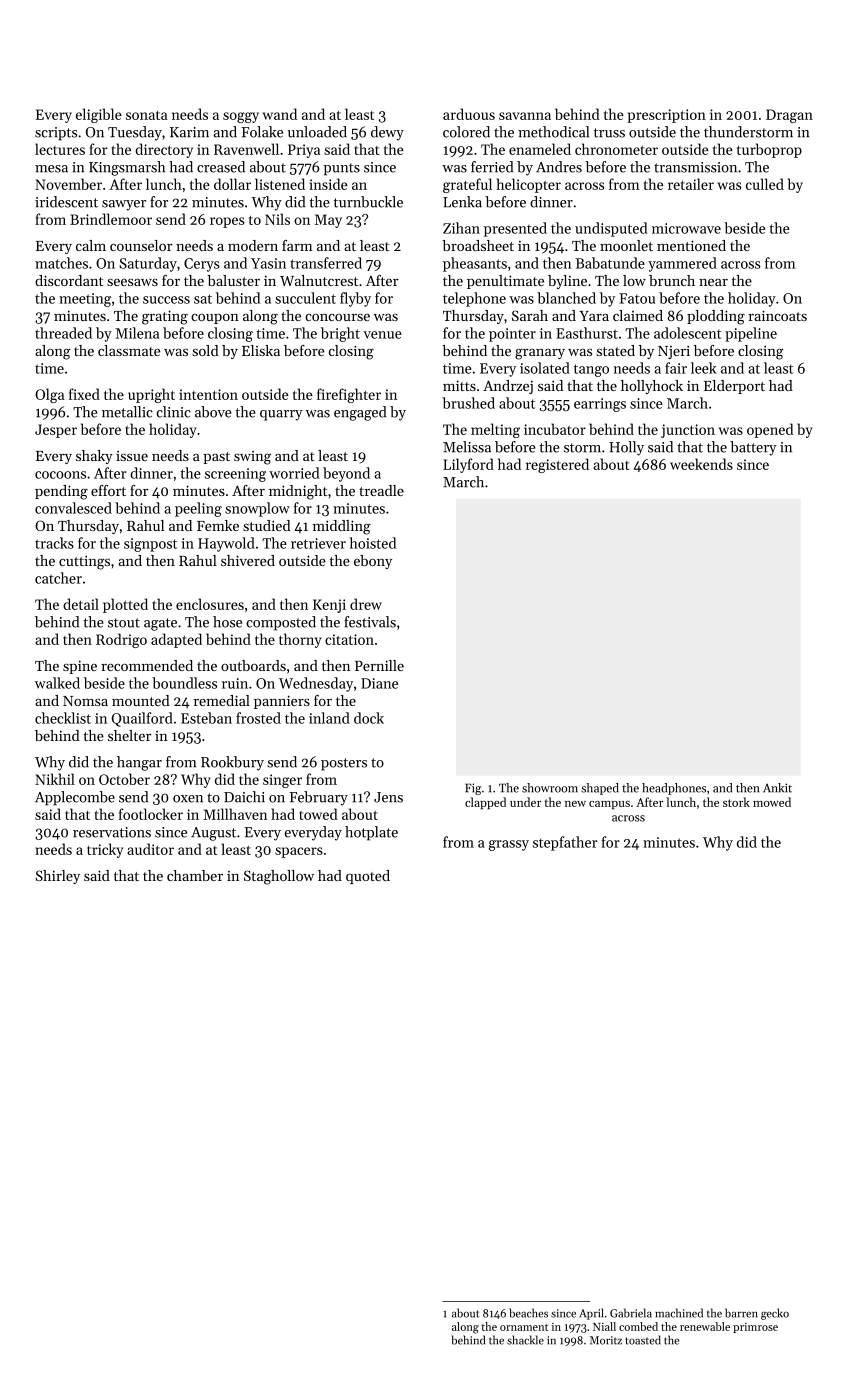 This page has width=849, height=1400. What do you see at coordinates (770, 430) in the page?
I see `opened` at bounding box center [770, 430].
